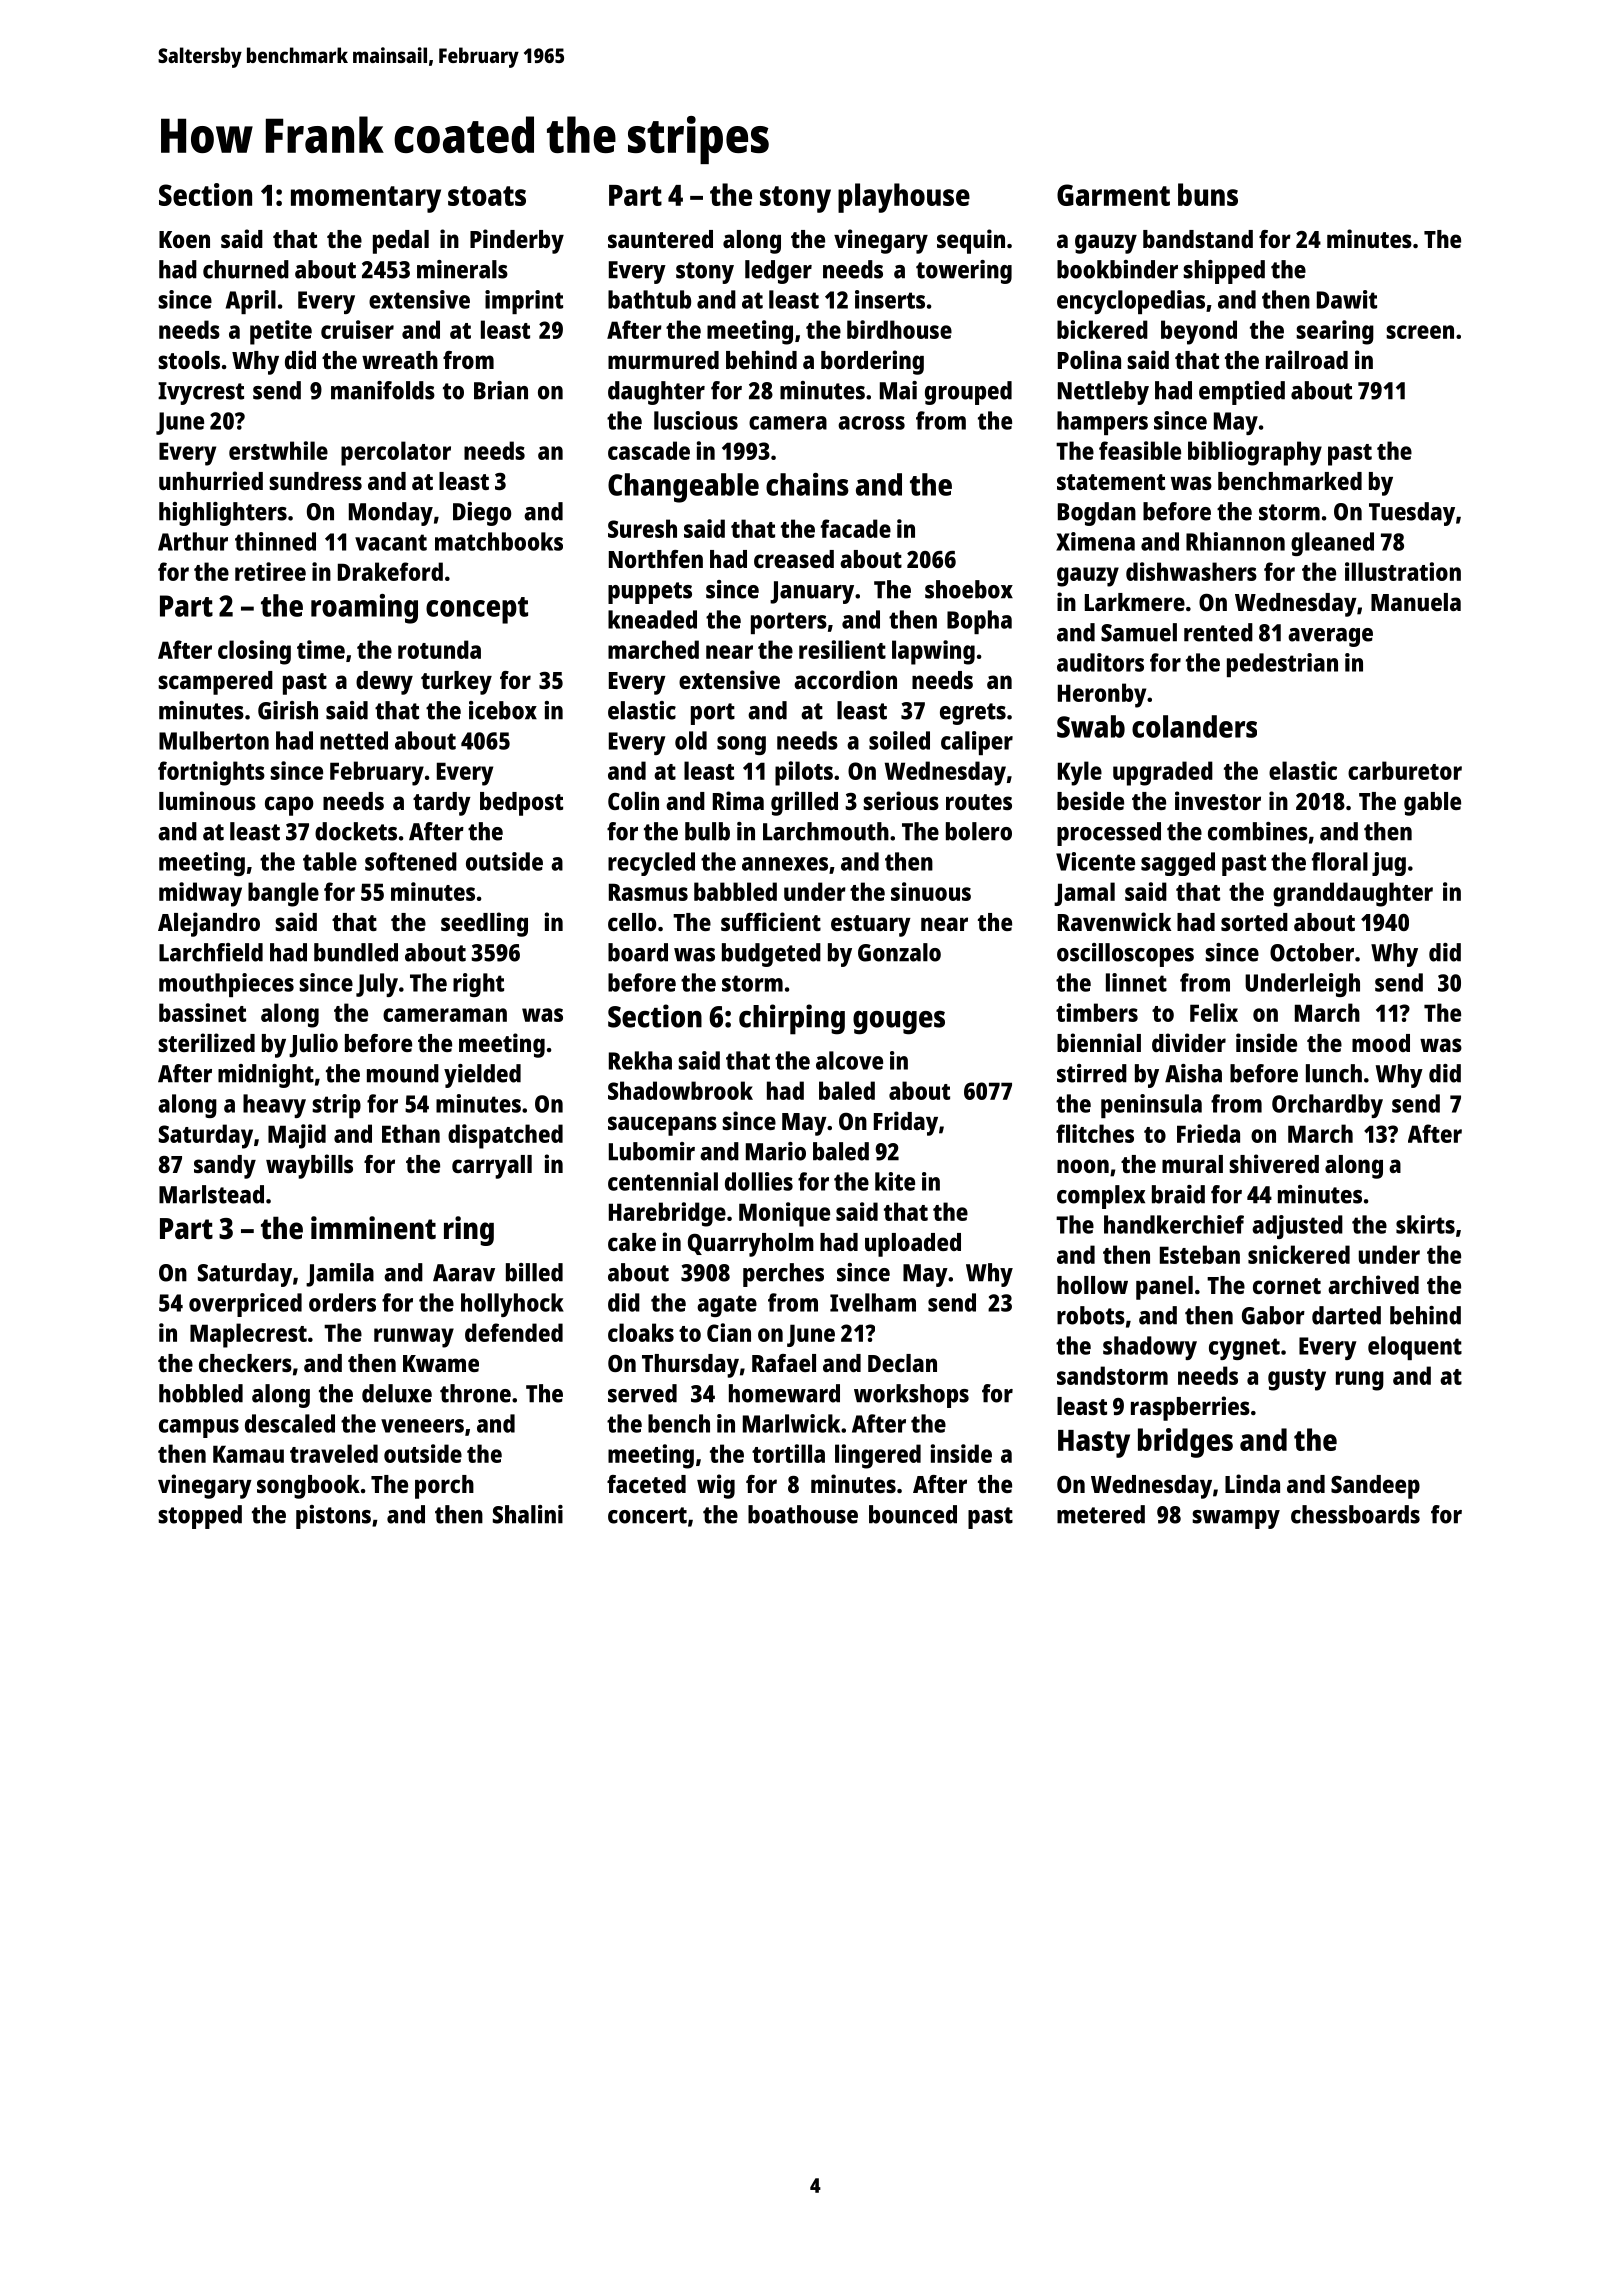 This image has height=2292, width=1620. I want to click on bathtub, so click(649, 299).
